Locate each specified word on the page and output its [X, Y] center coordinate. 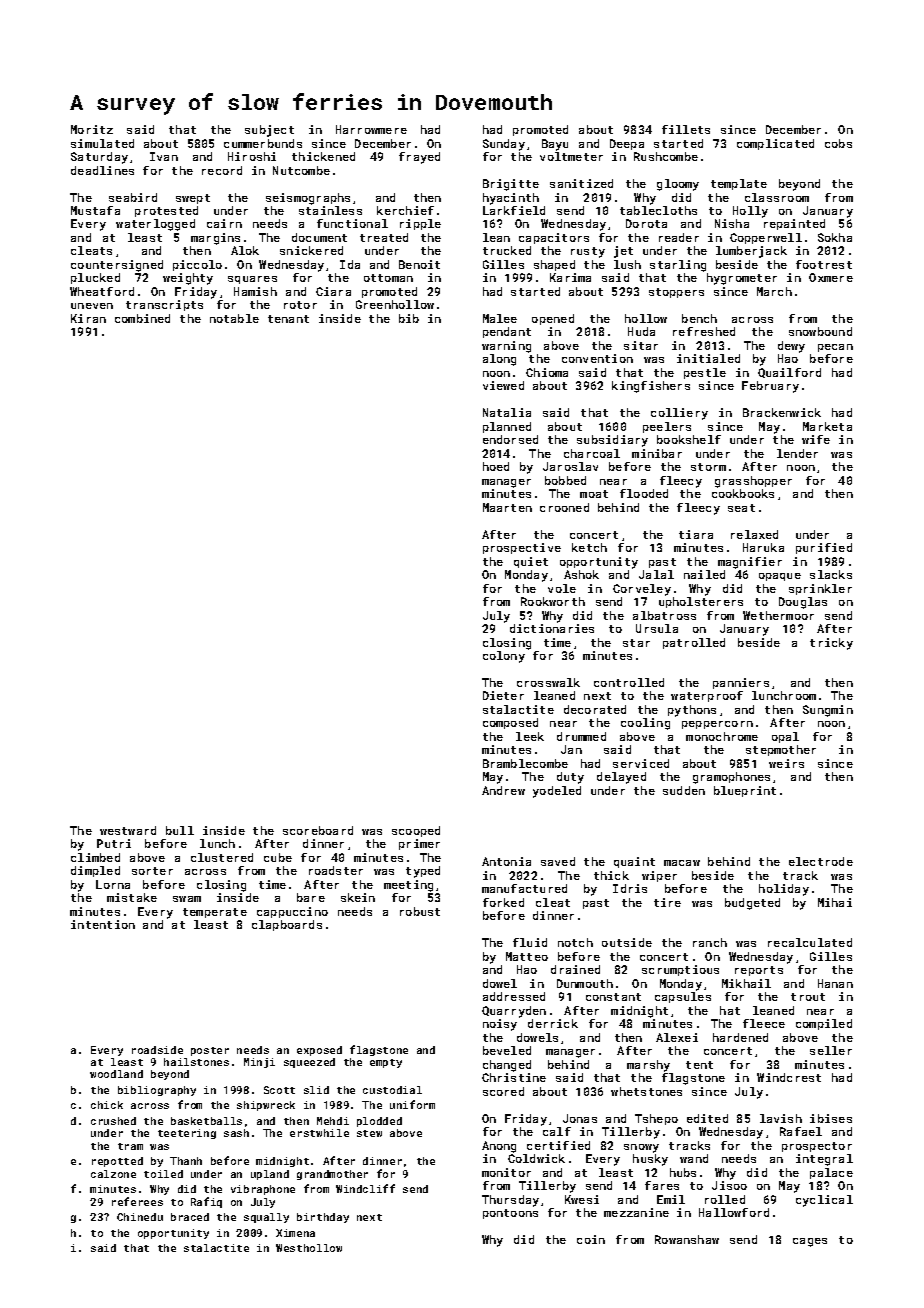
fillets [686, 129]
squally [266, 1218]
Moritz [92, 129]
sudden [684, 790]
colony [504, 657]
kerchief [405, 210]
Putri [114, 843]
